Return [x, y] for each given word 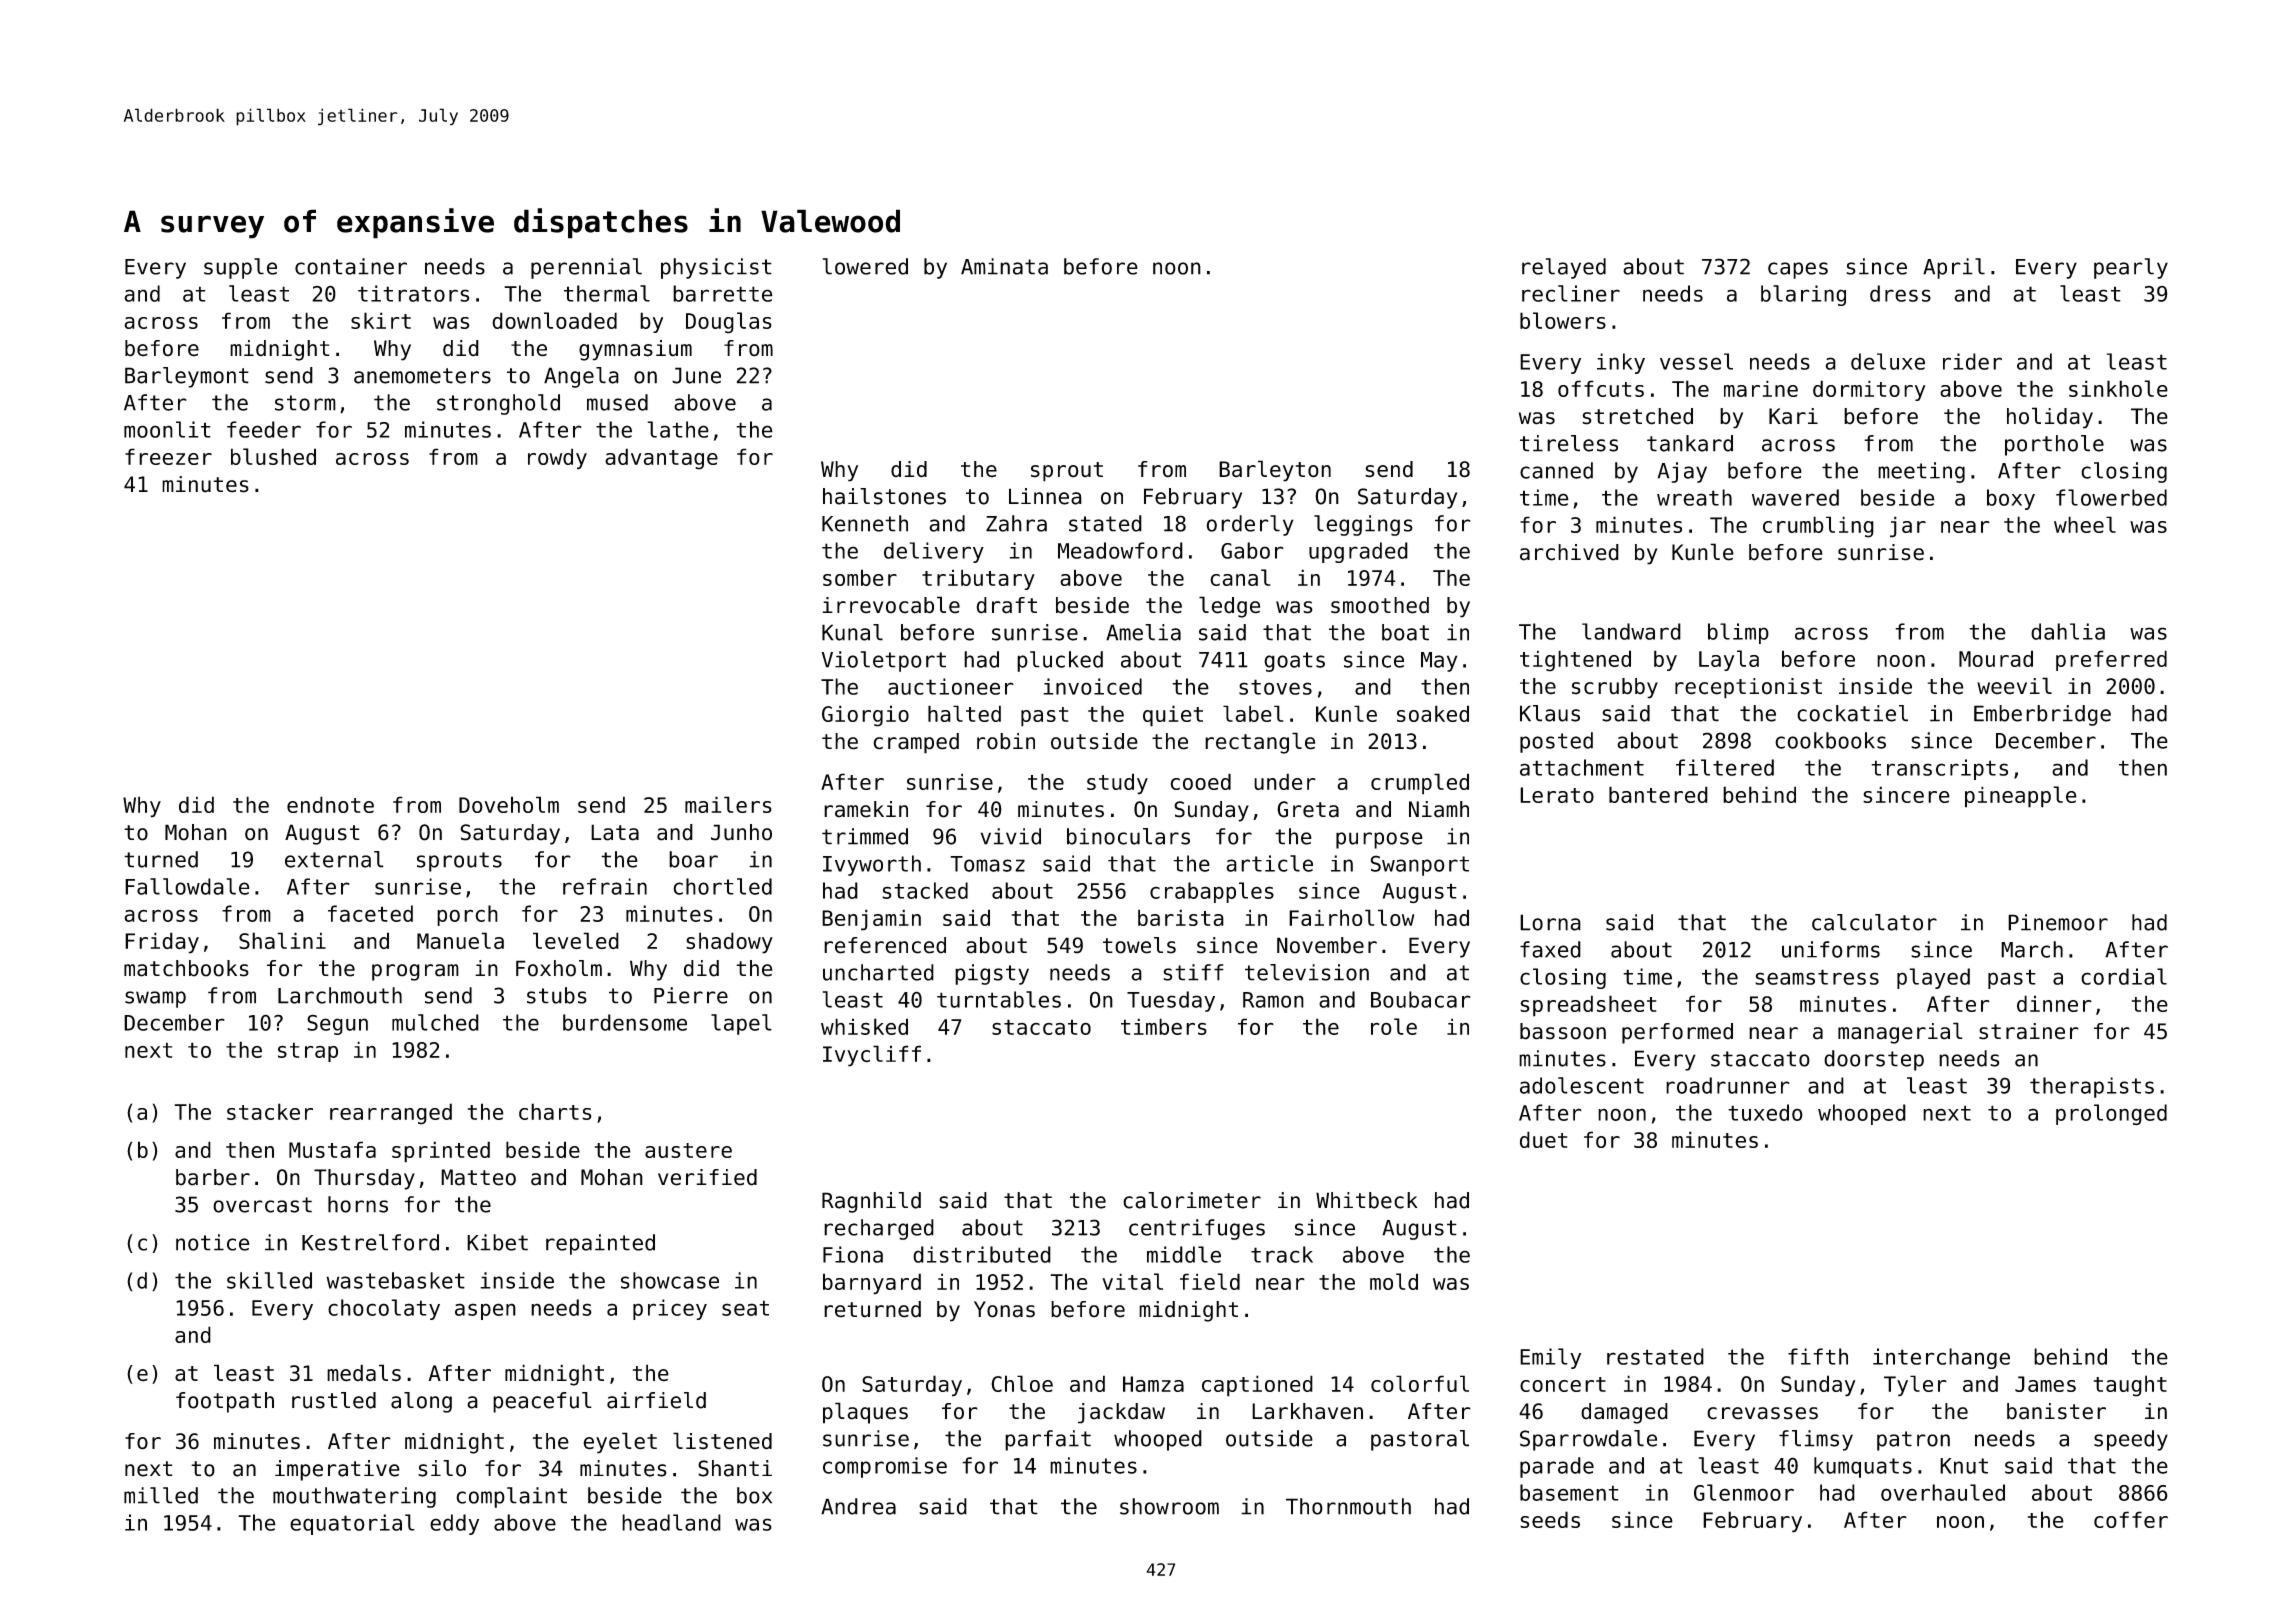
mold [1394, 1281]
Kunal [852, 632]
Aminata [1004, 266]
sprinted [441, 1152]
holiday [2050, 418]
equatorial [352, 1524]
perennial [586, 268]
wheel [2085, 524]
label [1253, 713]
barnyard [872, 1284]
